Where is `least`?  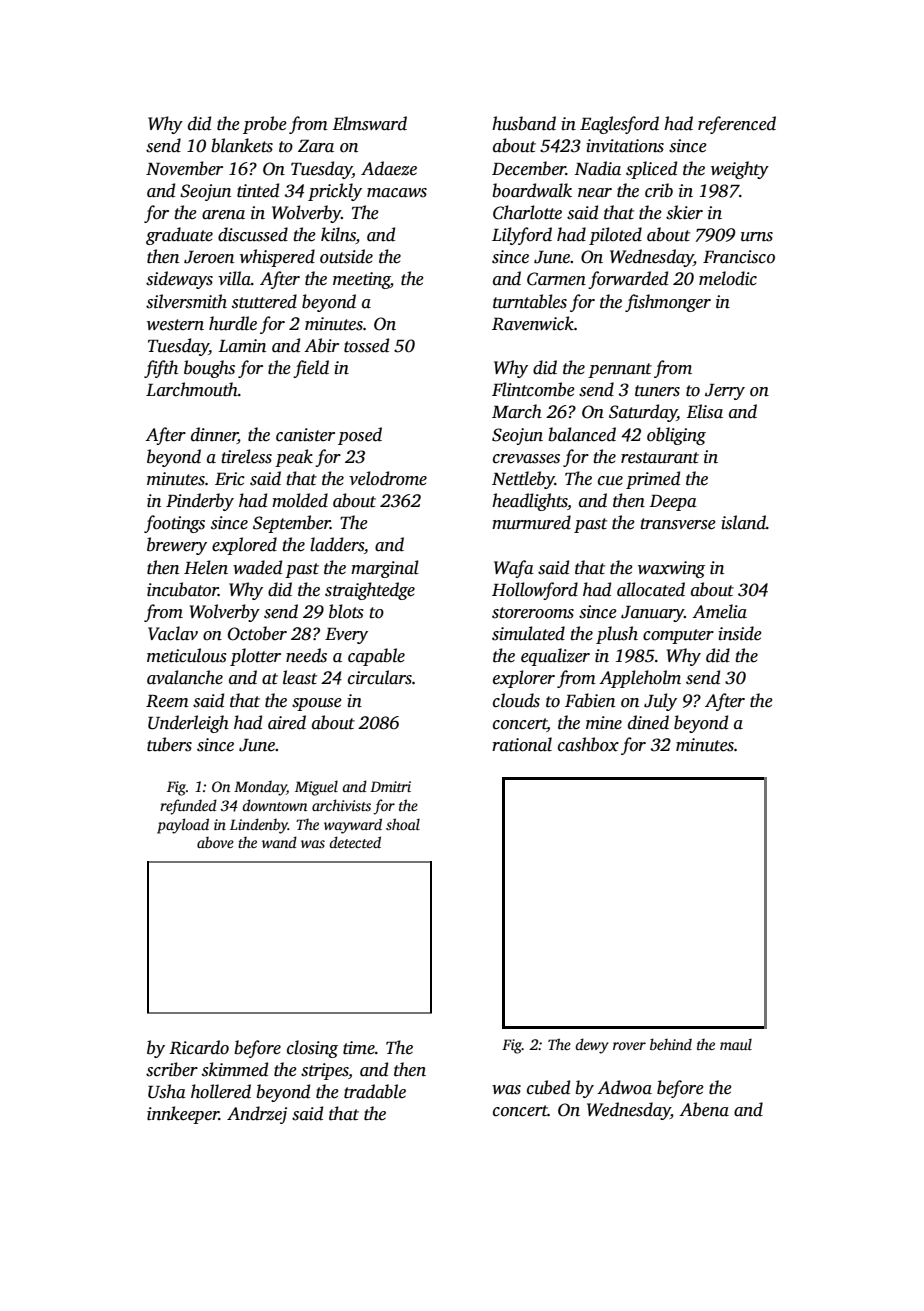
least is located at coordinates (300, 677).
